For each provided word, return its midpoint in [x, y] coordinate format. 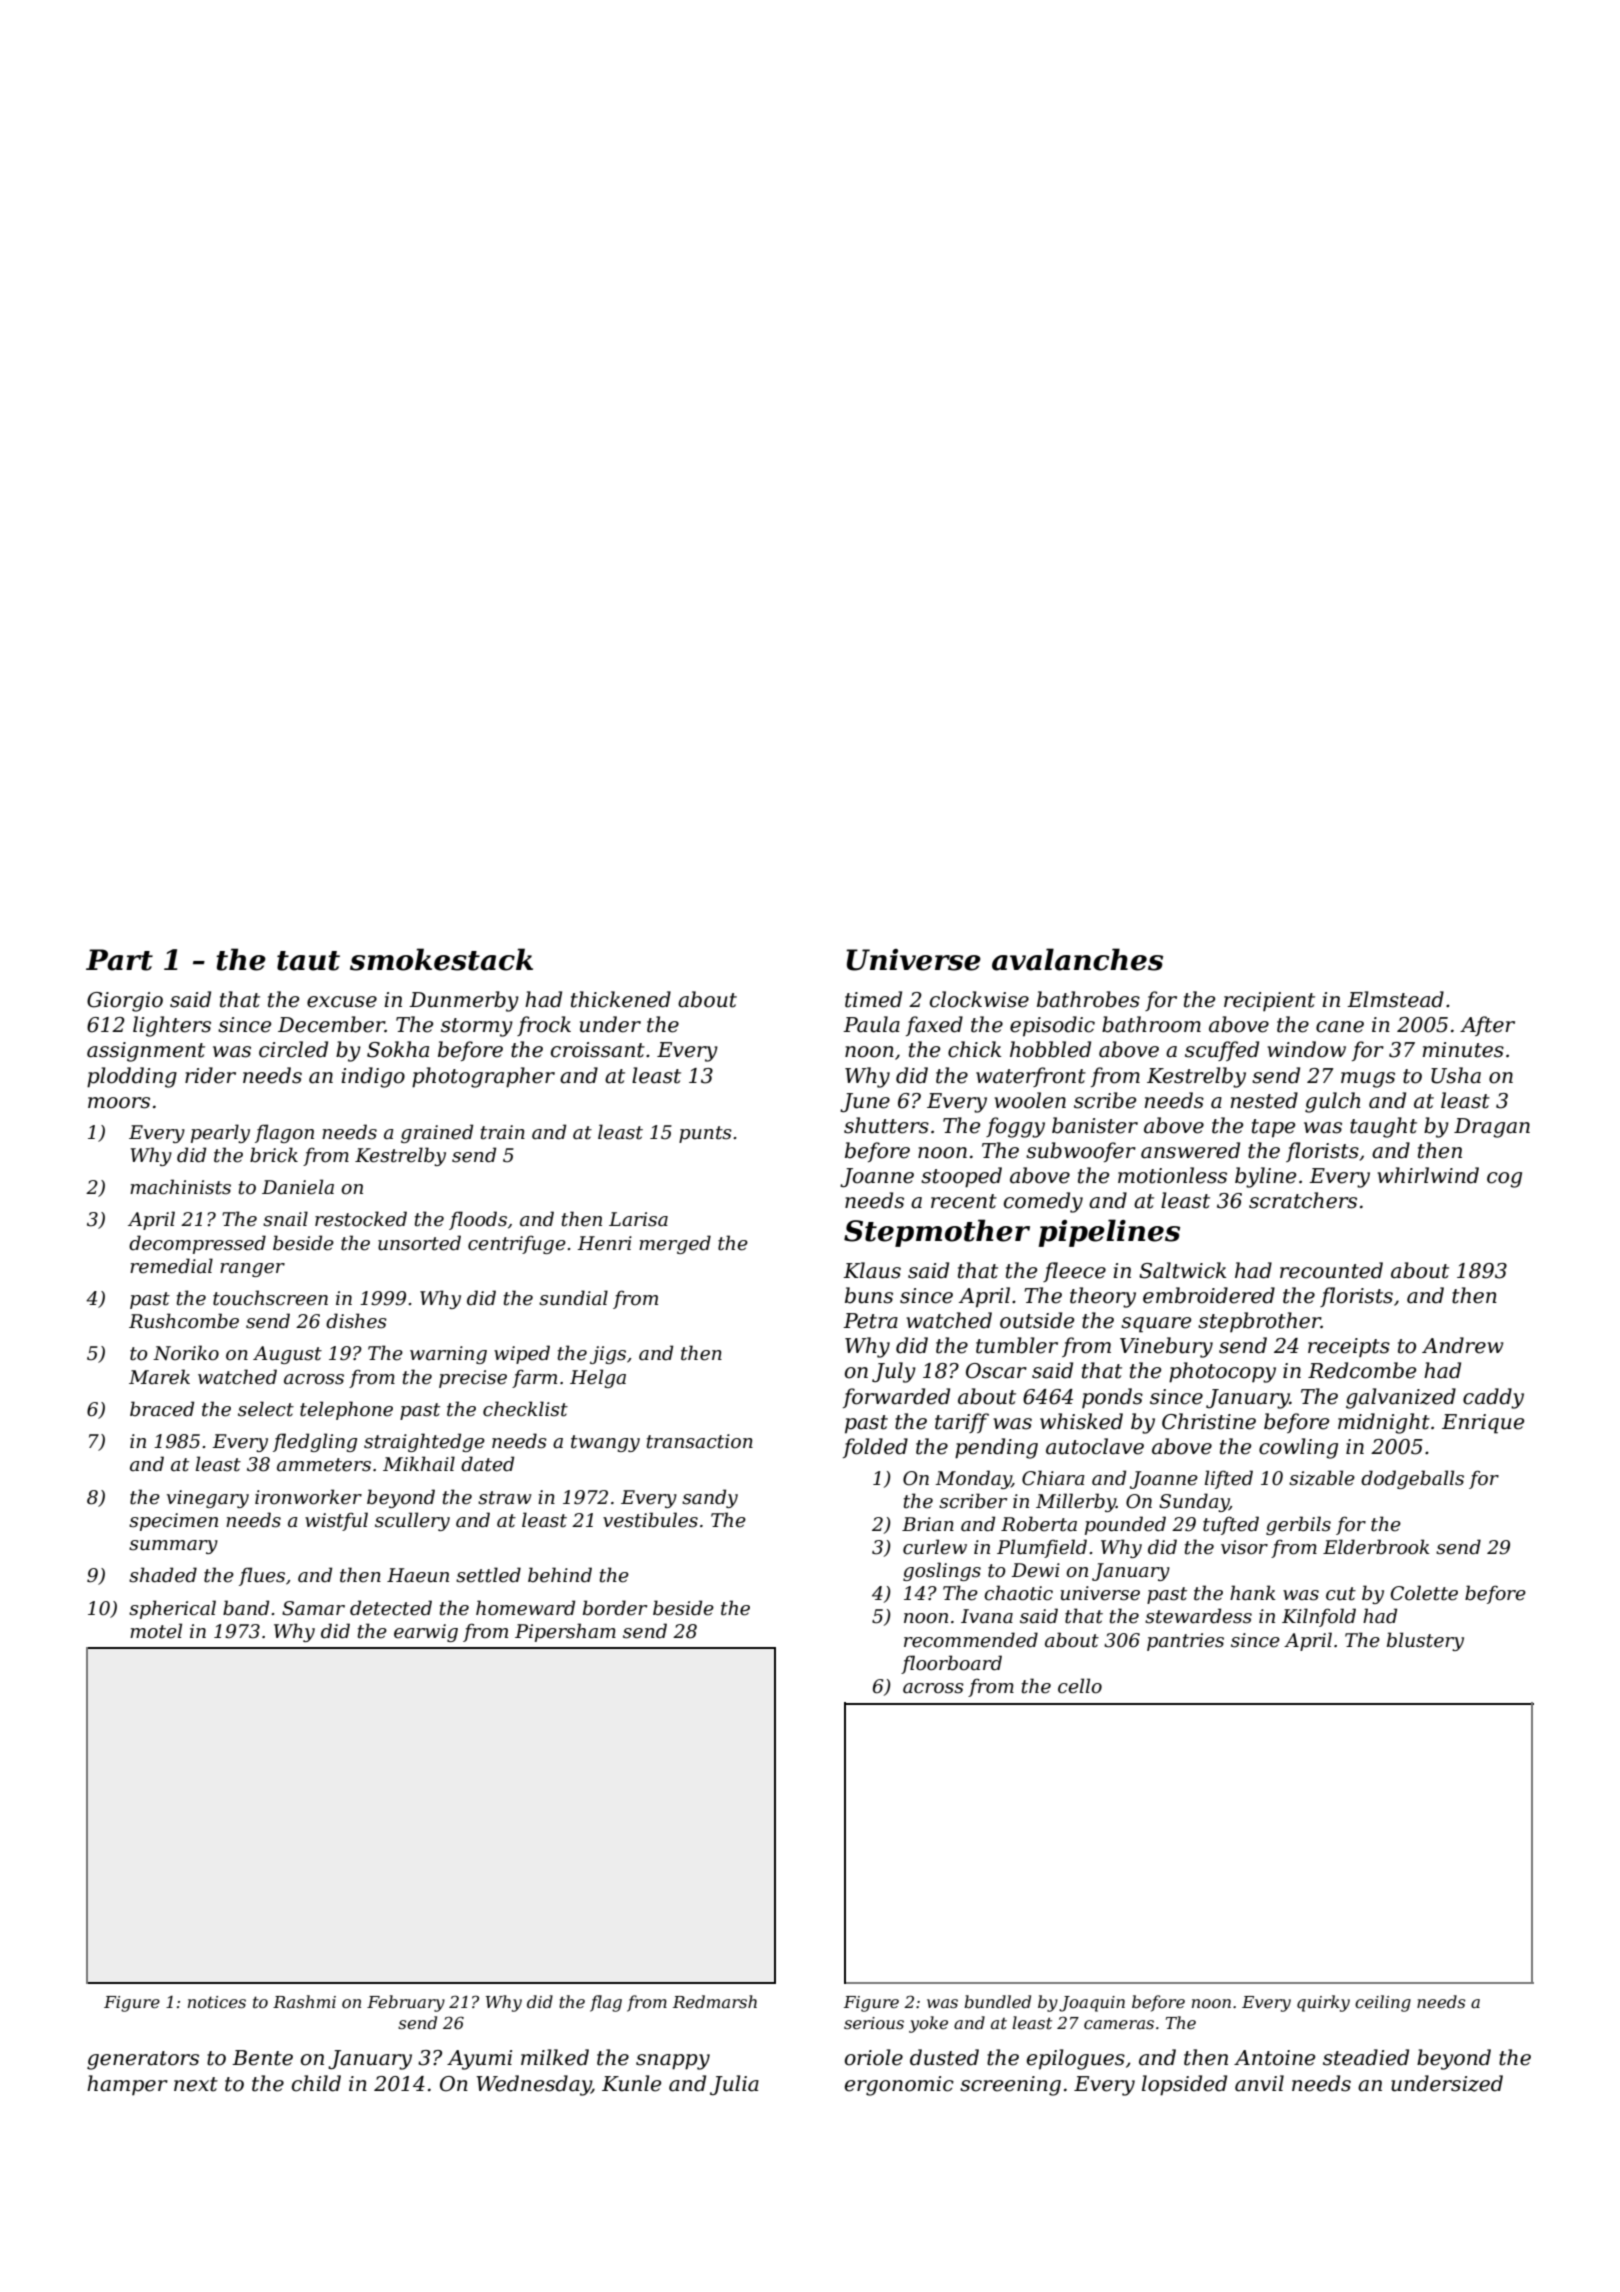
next [196, 2084]
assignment [146, 1052]
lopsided [1184, 2085]
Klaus [872, 1270]
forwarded [896, 1398]
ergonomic [899, 2086]
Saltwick [1182, 1270]
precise [473, 1379]
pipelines [1109, 1233]
